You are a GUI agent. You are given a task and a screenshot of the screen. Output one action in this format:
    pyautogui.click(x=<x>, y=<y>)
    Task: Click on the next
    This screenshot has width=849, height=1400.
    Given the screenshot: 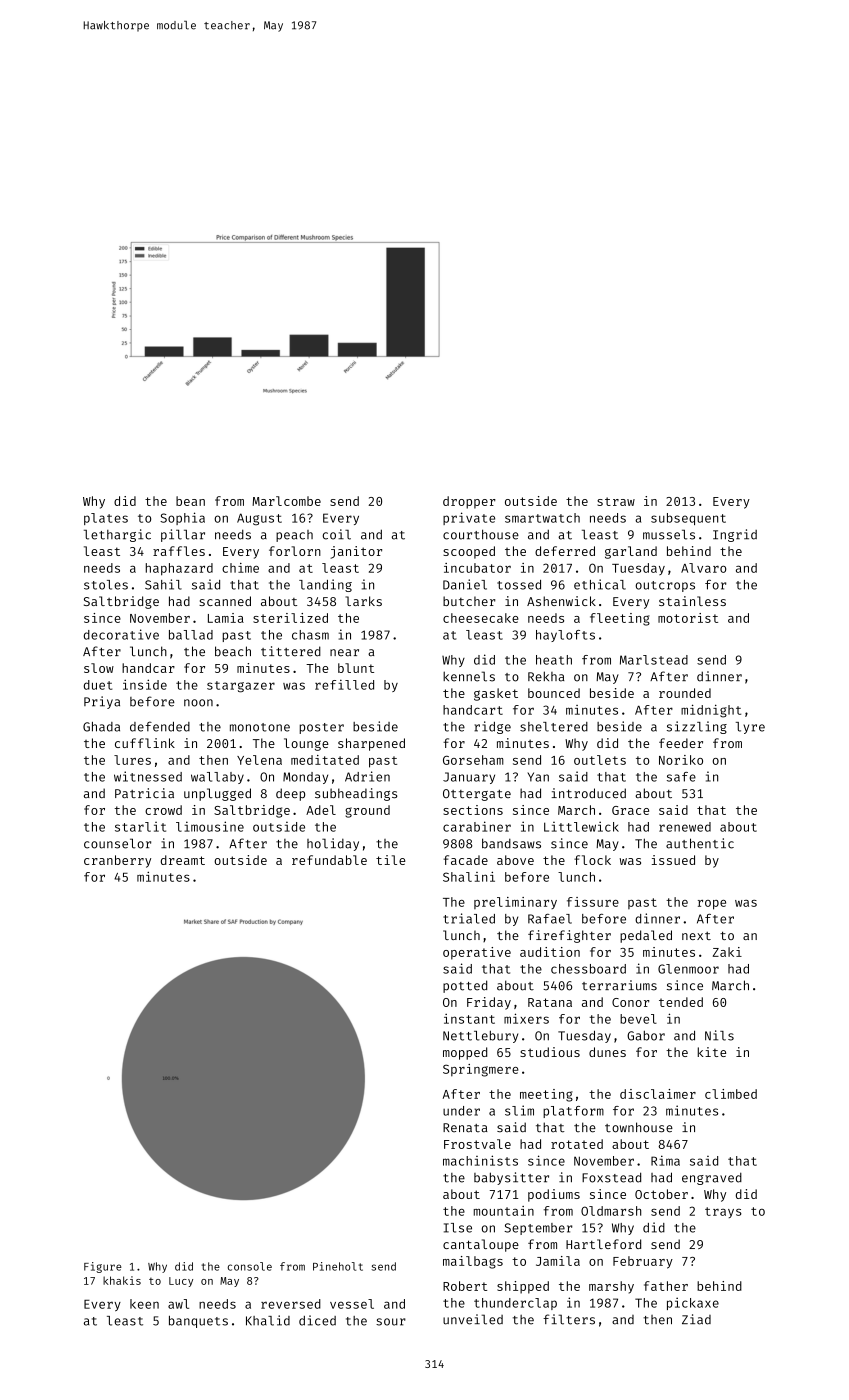 What is the action you would take?
    pyautogui.click(x=696, y=936)
